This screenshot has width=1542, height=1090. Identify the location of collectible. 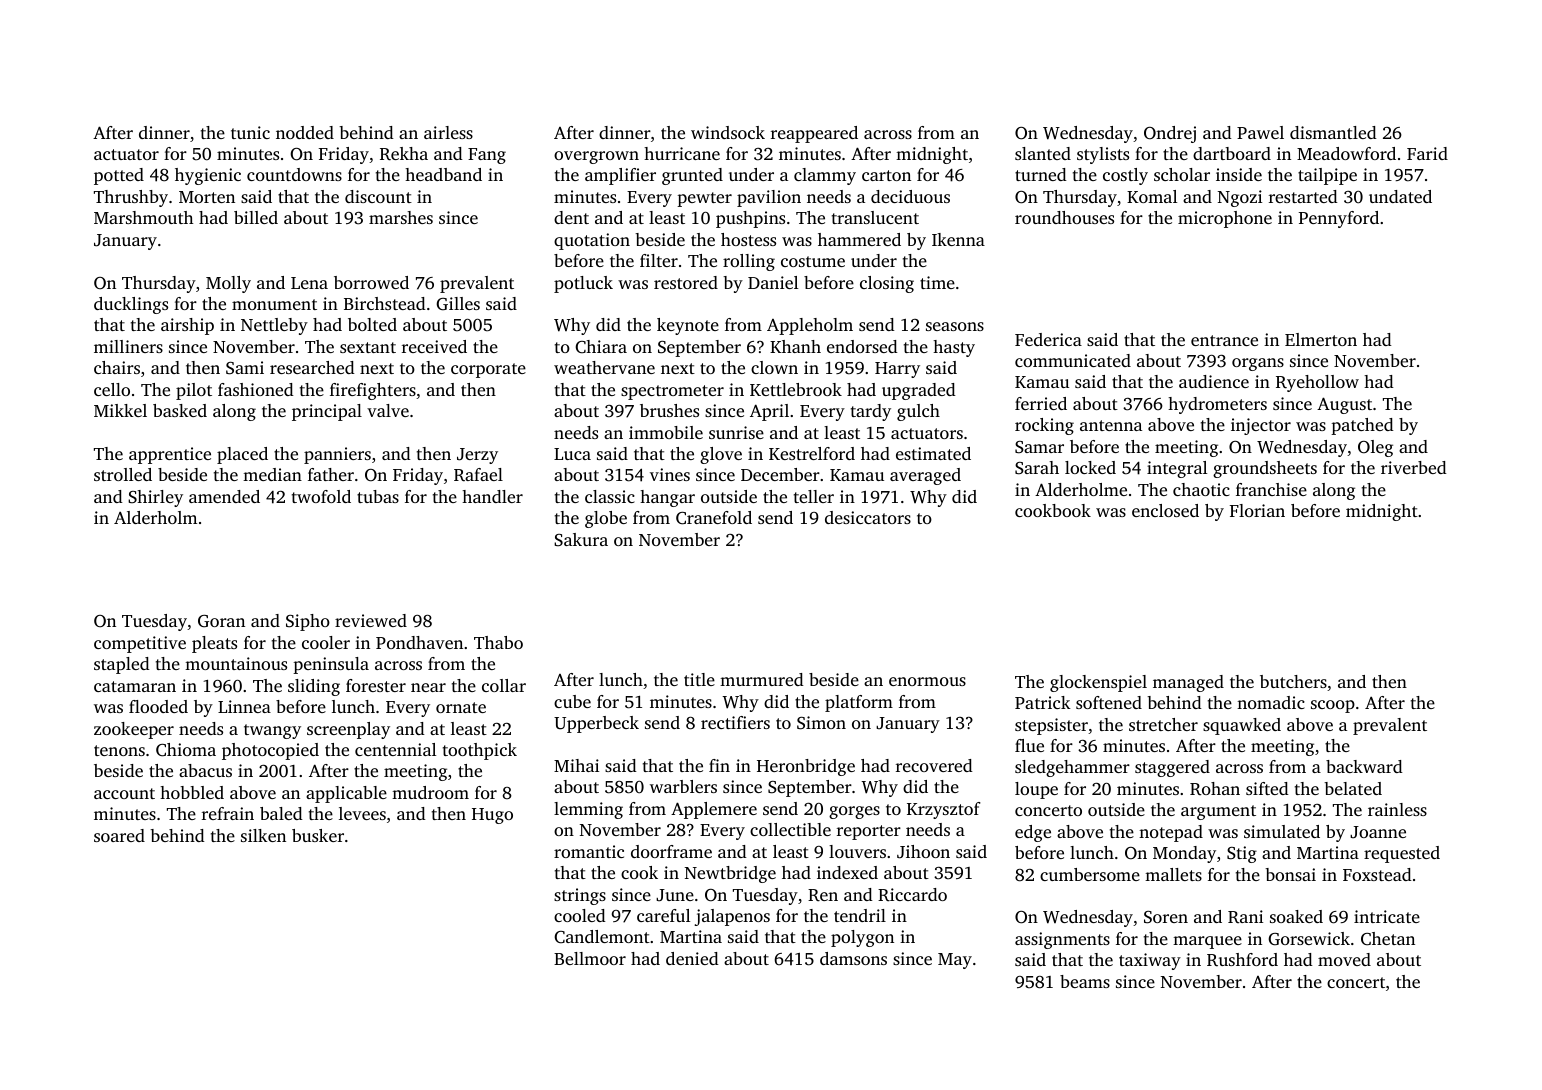
(790, 829).
